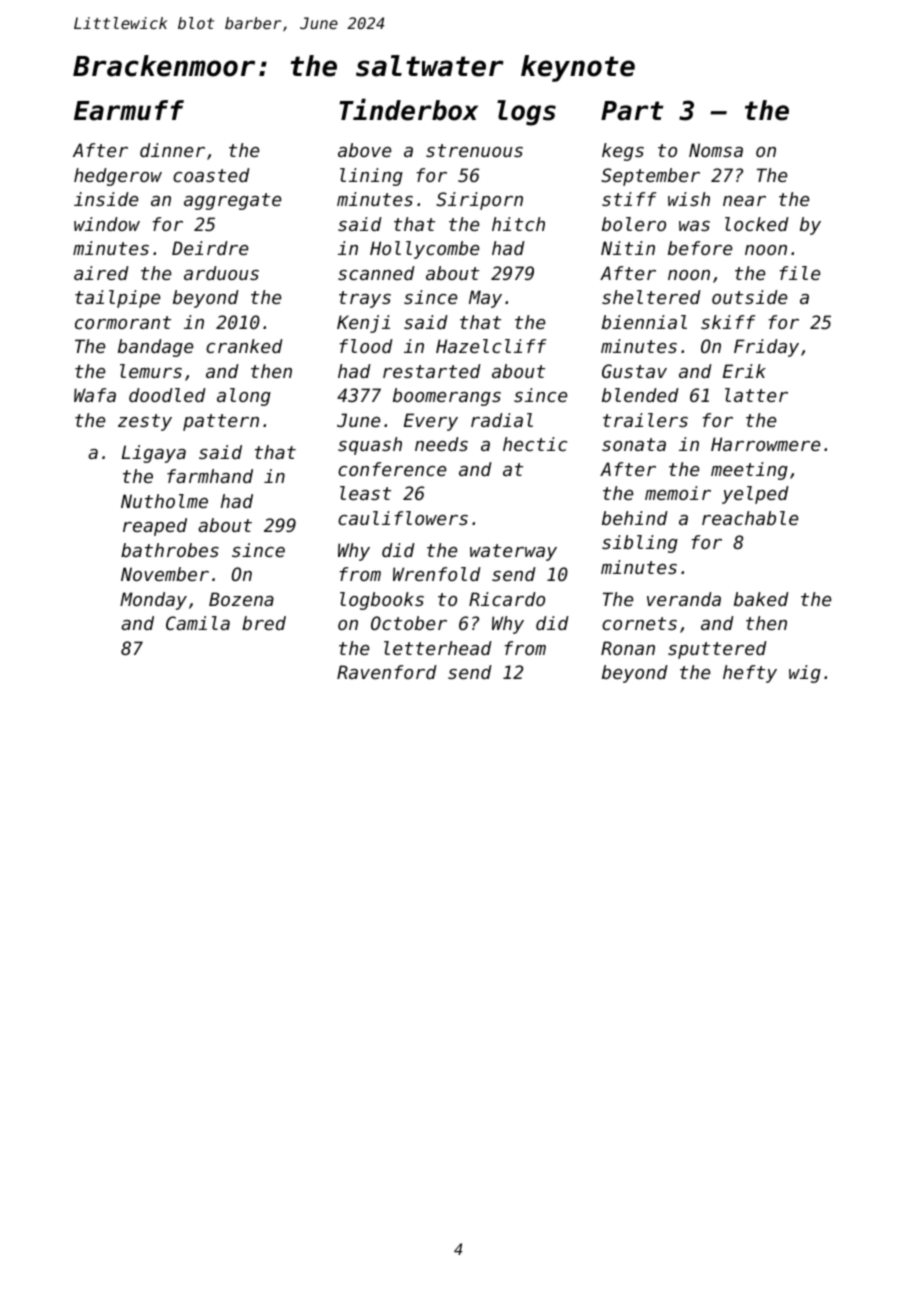 The height and width of the screenshot is (1316, 908). What do you see at coordinates (151, 371) in the screenshot?
I see `lemurs` at bounding box center [151, 371].
